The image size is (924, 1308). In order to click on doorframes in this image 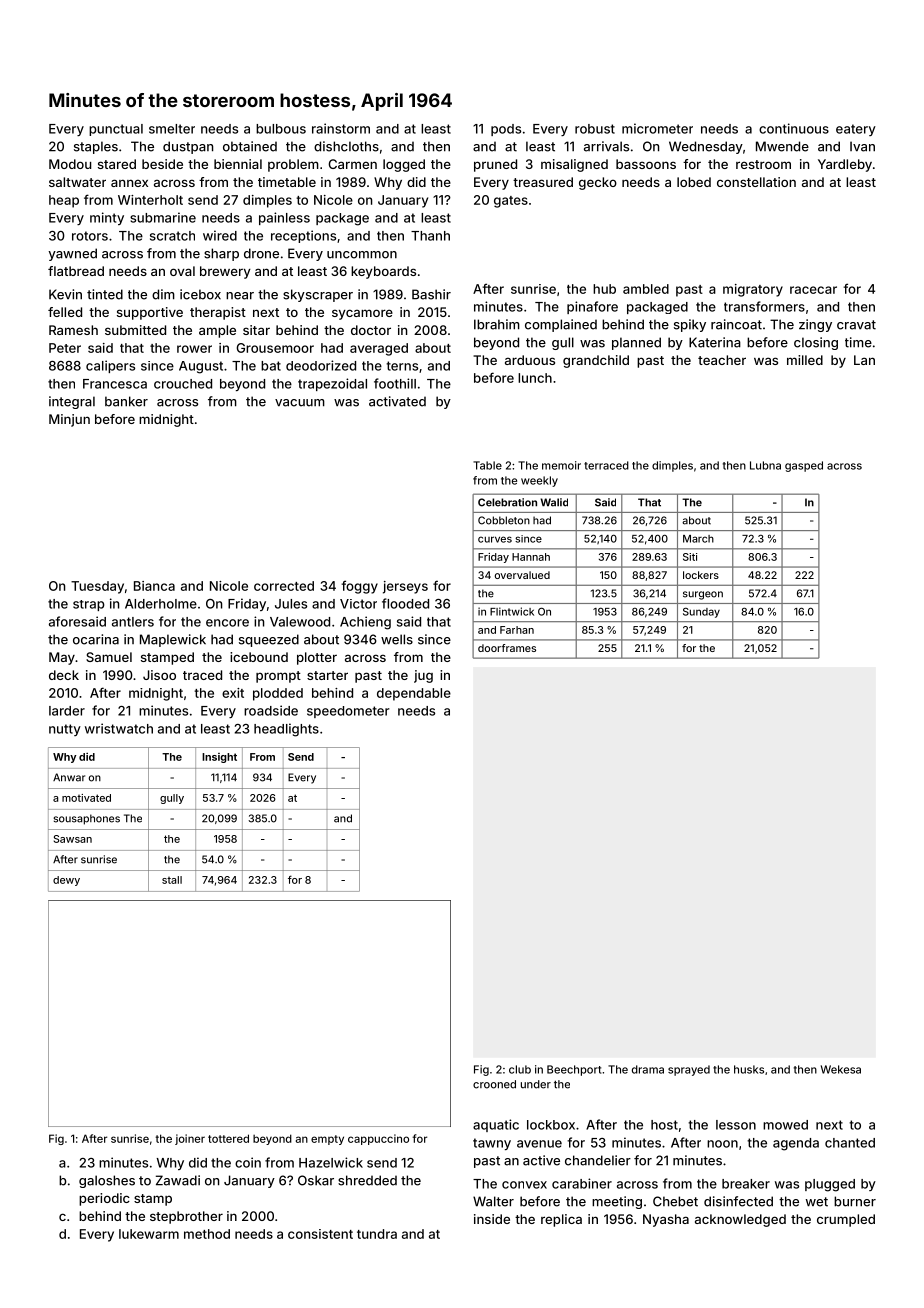, I will do `click(507, 648)`.
